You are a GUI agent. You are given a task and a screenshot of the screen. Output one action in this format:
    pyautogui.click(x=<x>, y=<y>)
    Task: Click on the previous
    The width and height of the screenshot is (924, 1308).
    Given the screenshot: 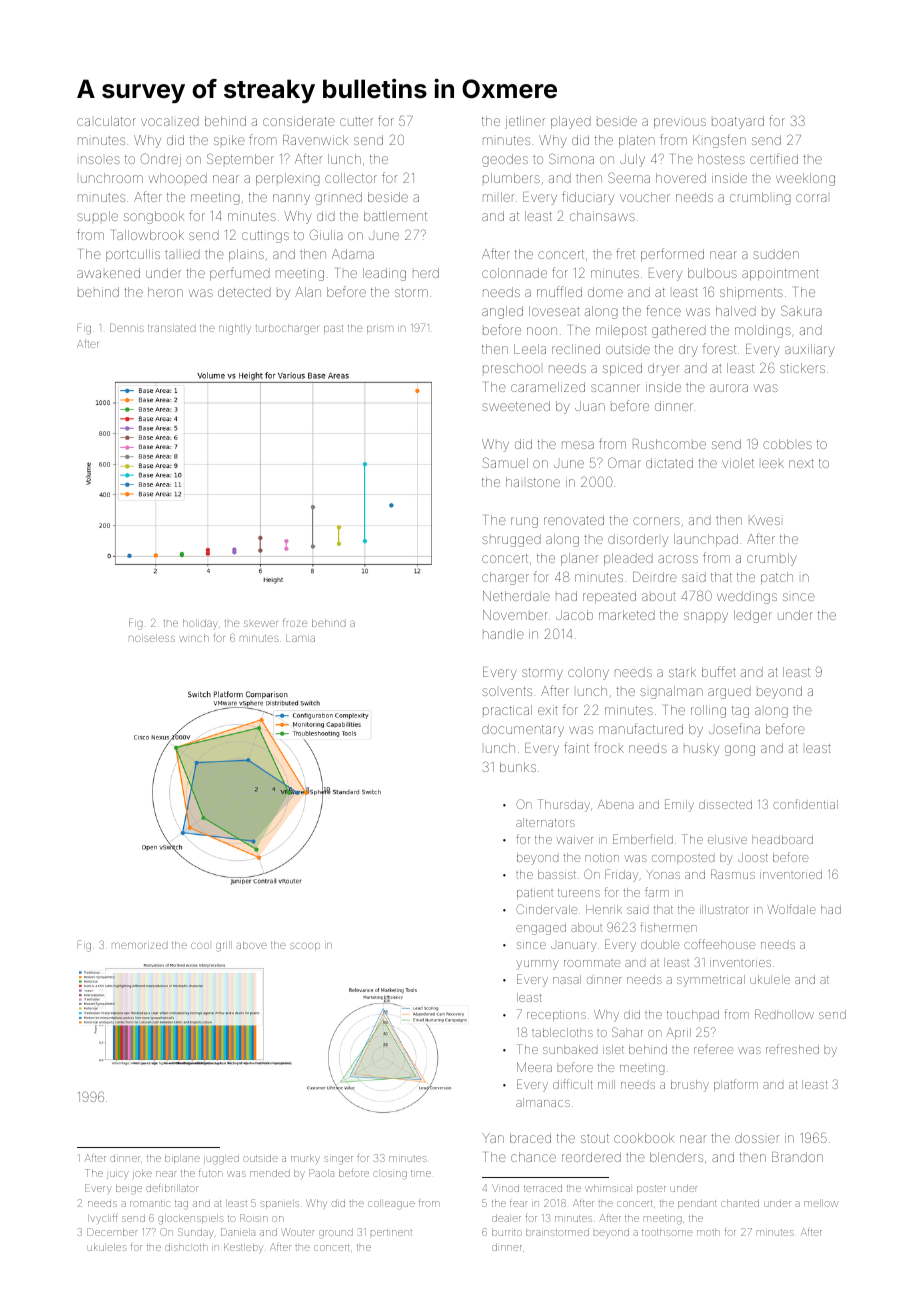 What is the action you would take?
    pyautogui.click(x=680, y=123)
